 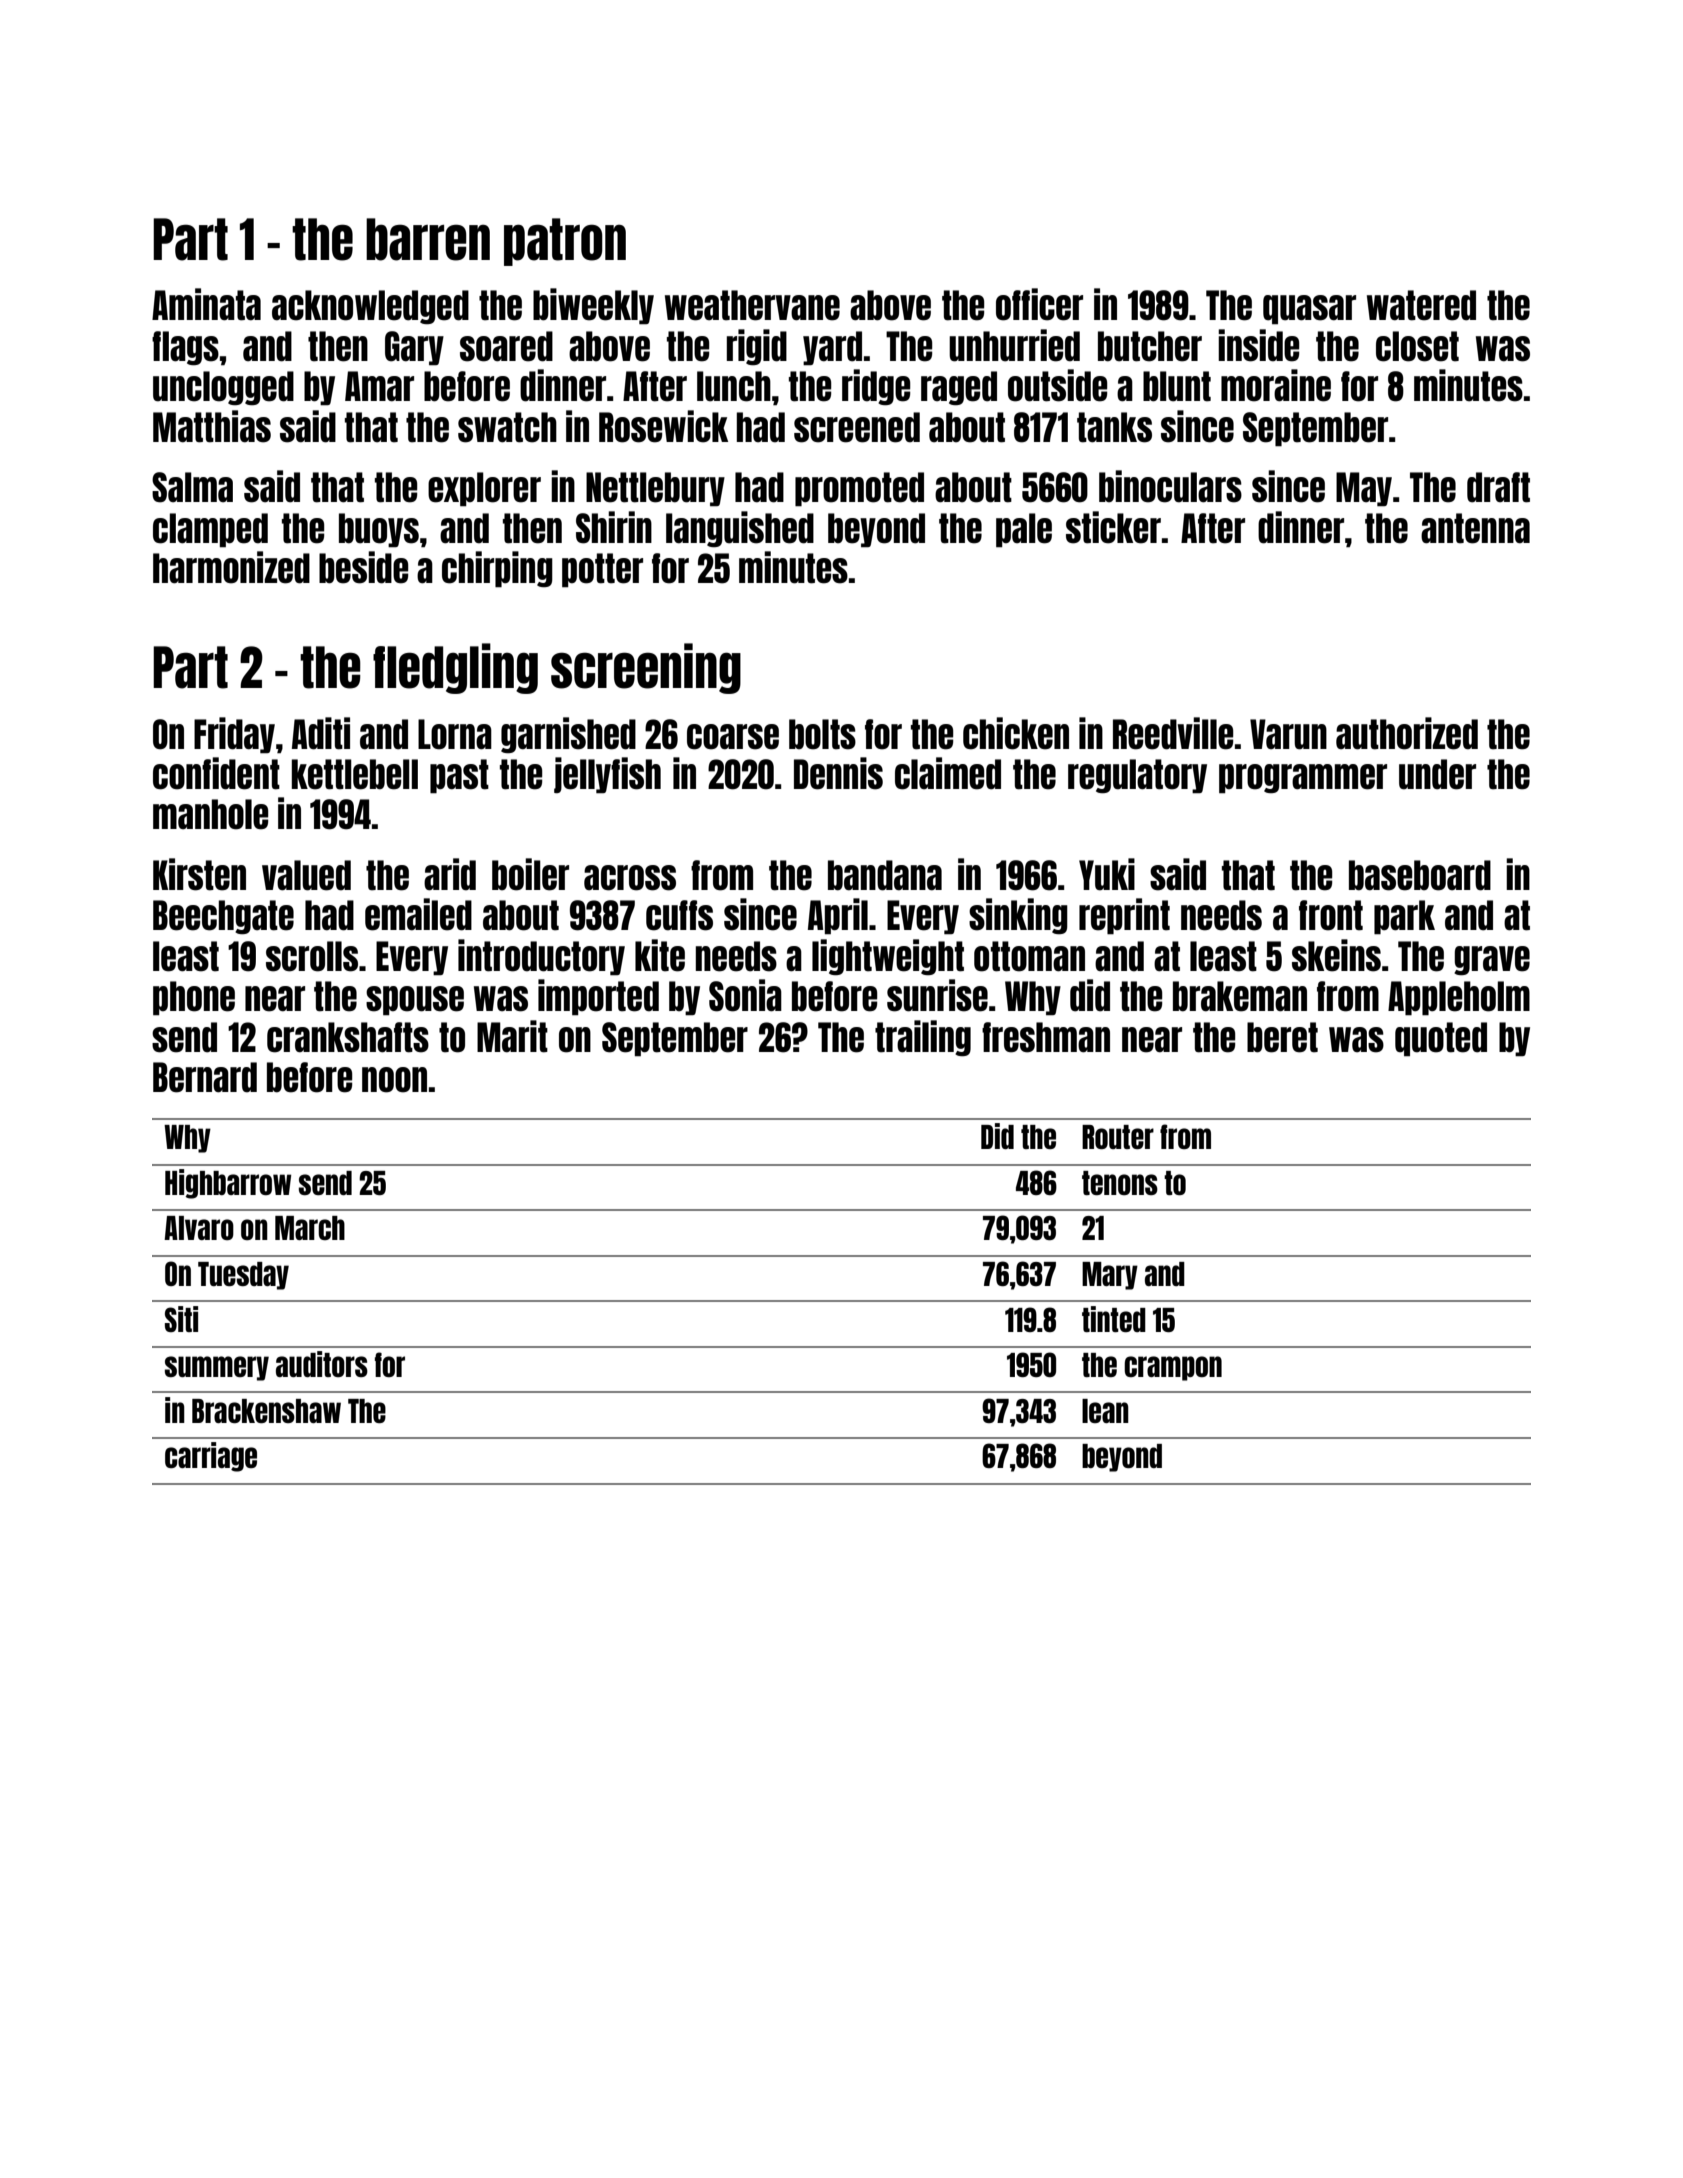 I want to click on under, so click(x=1437, y=774).
